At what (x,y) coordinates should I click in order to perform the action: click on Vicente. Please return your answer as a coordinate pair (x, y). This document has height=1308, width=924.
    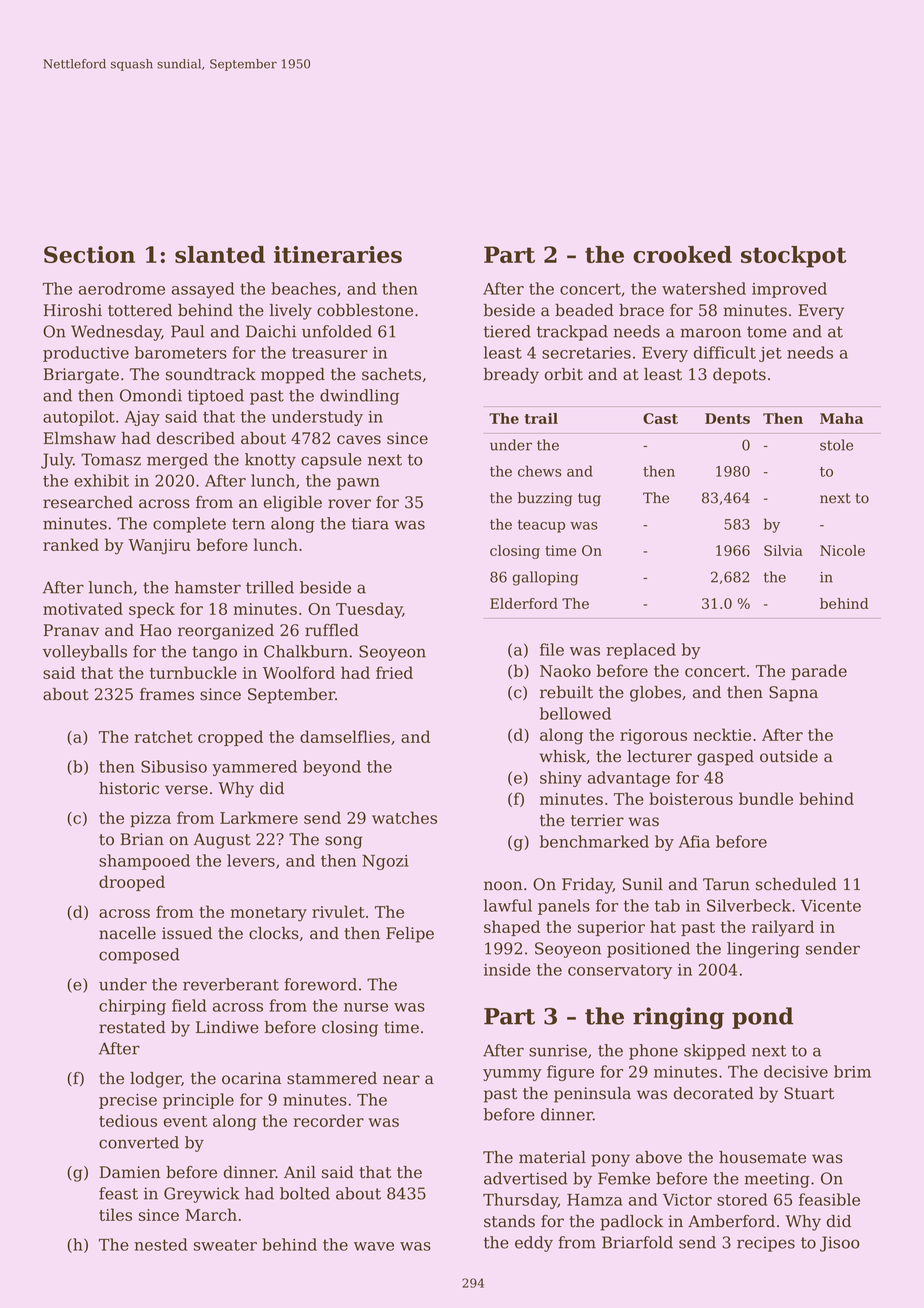
    Looking at the image, I should click on (831, 906).
